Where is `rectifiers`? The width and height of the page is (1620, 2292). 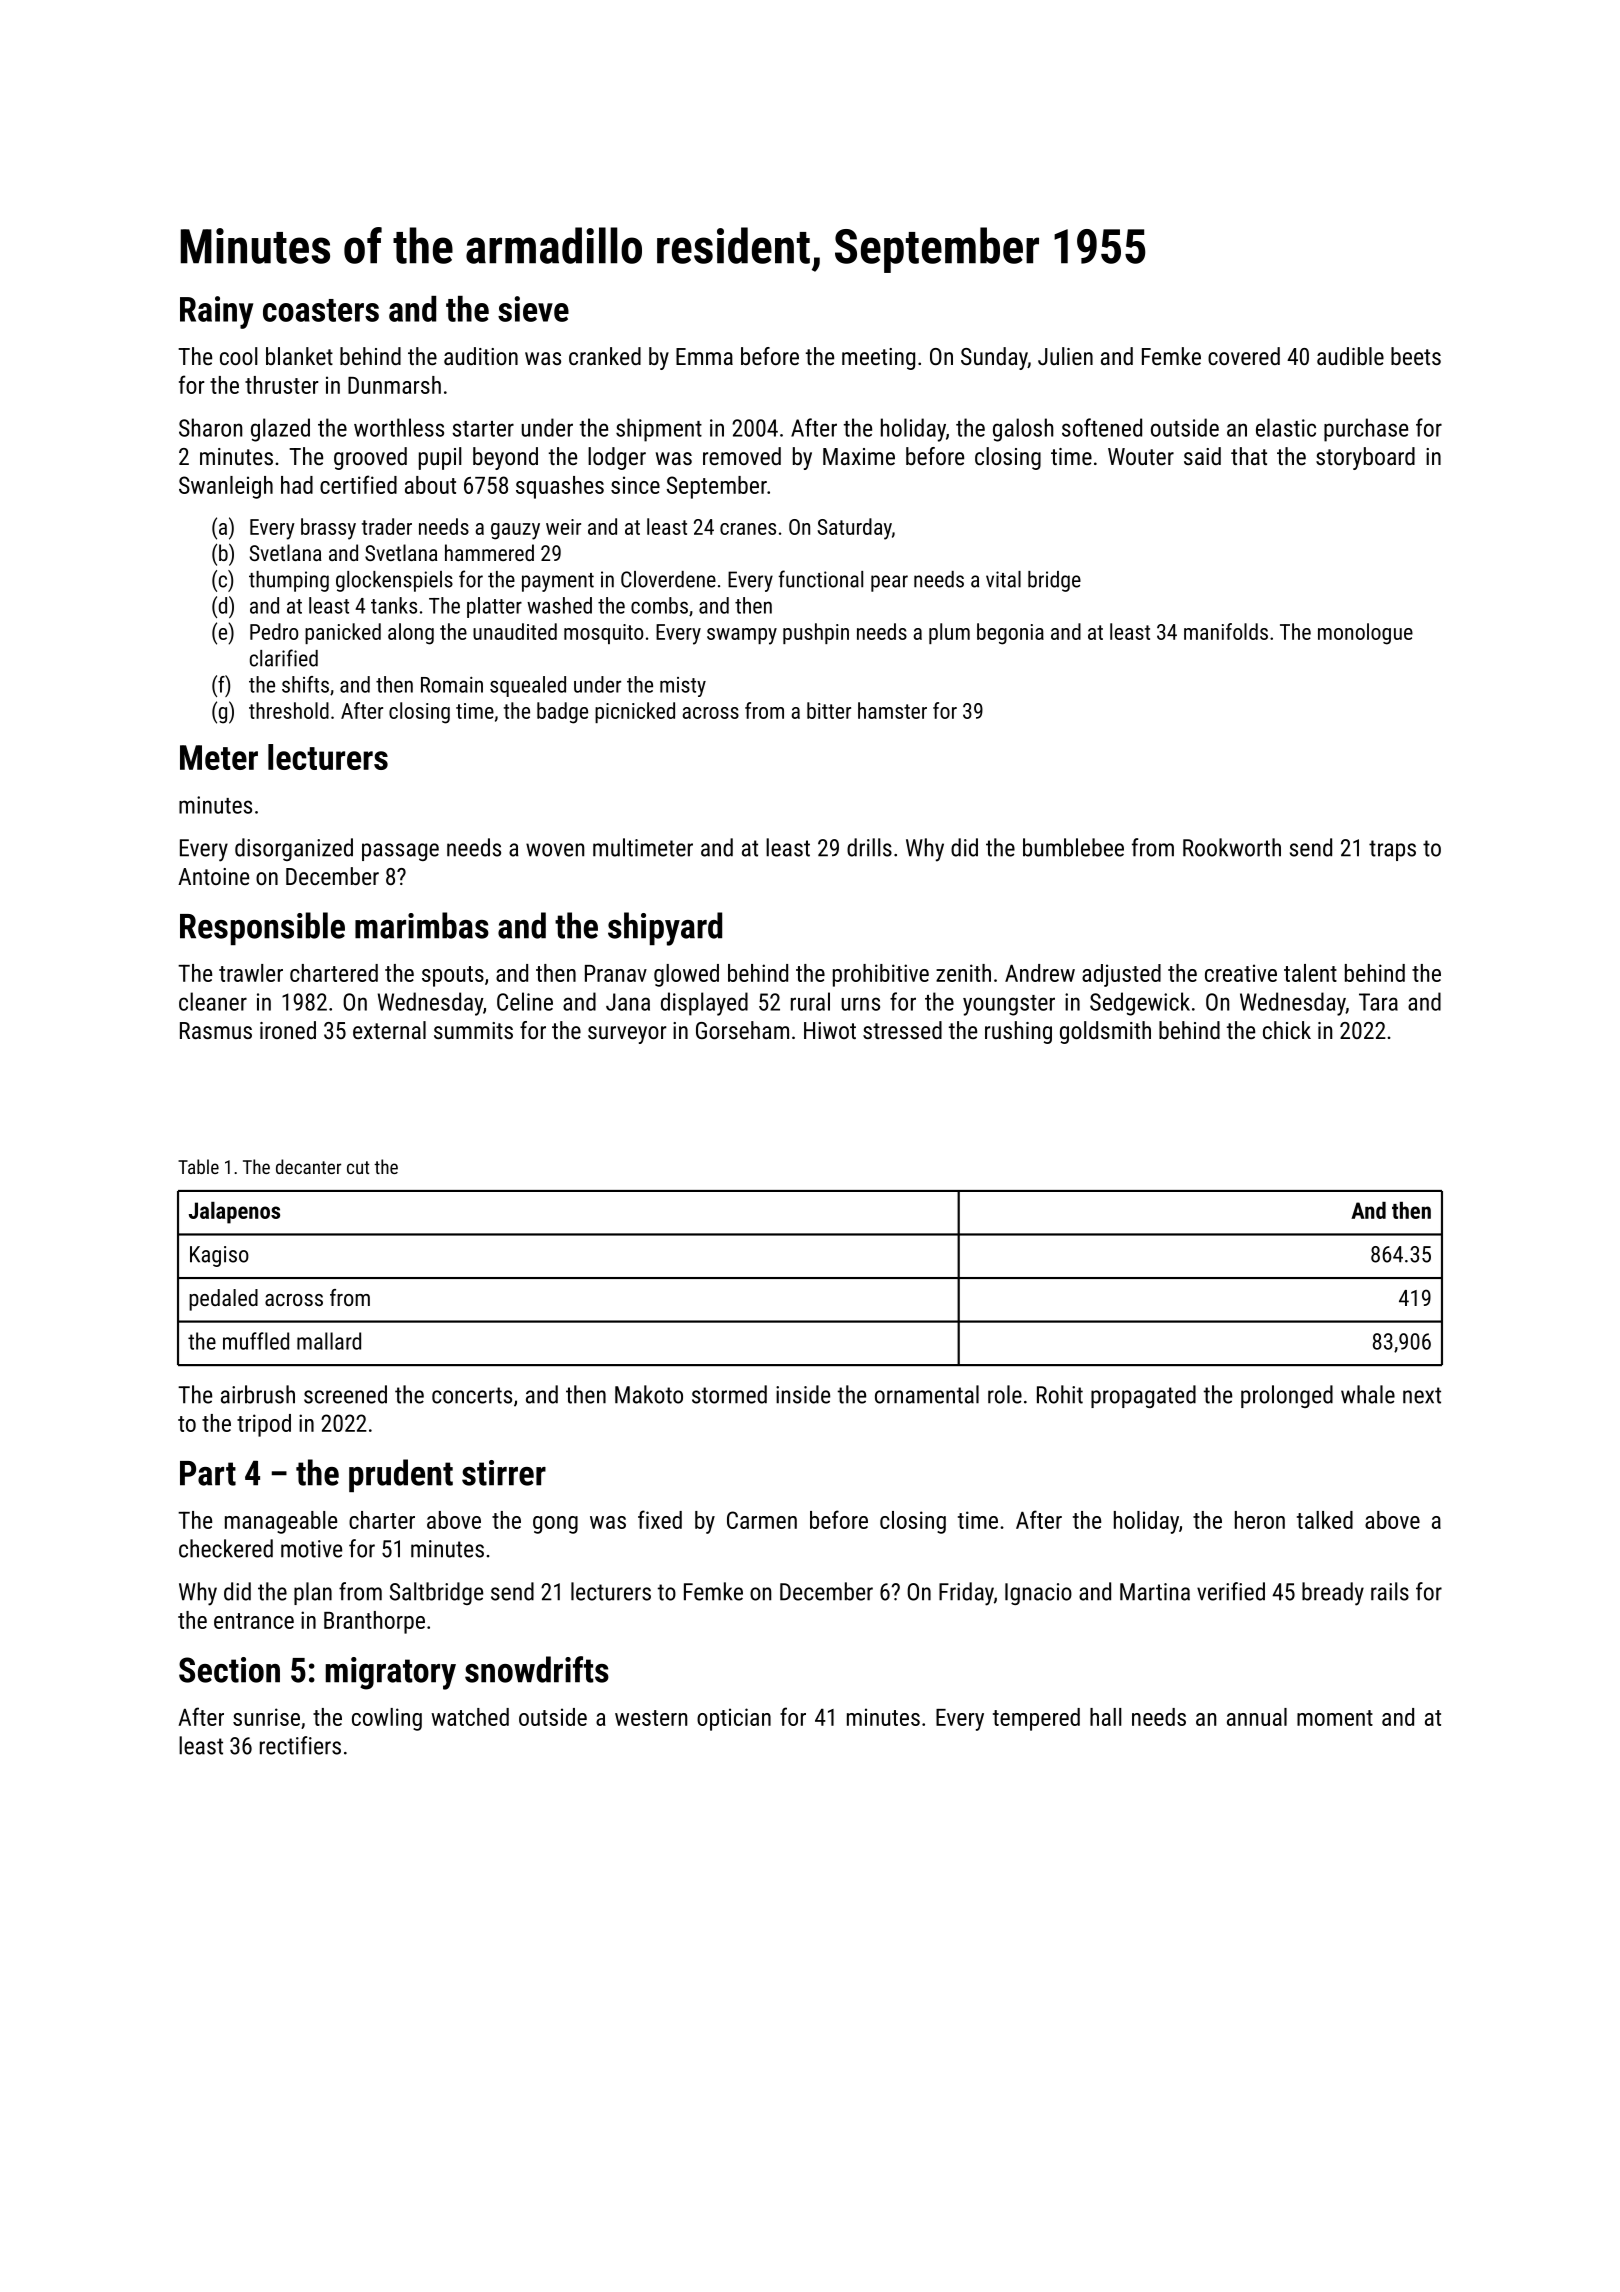
rectifiers is located at coordinates (300, 1745).
